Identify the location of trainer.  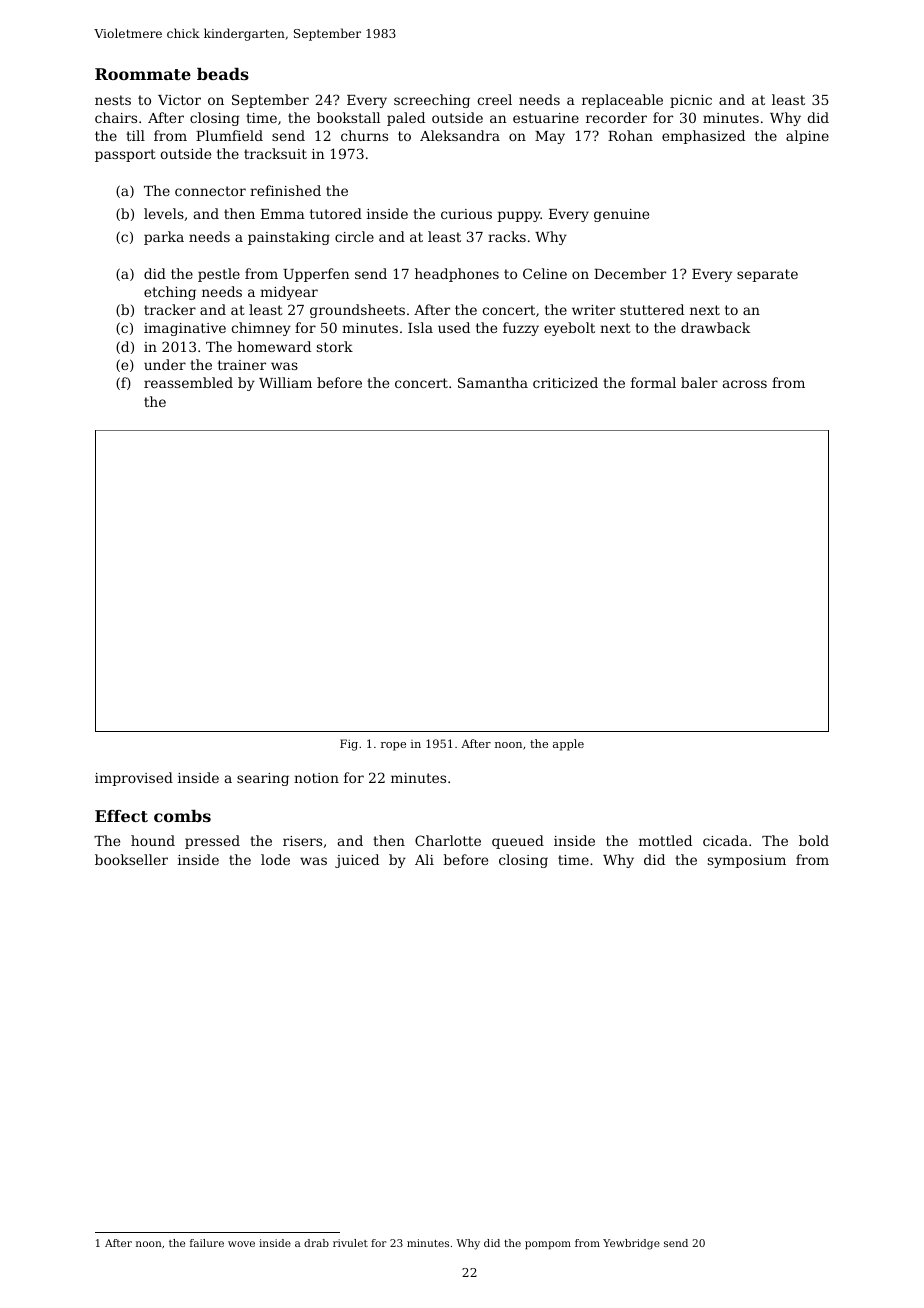
(242, 365).
